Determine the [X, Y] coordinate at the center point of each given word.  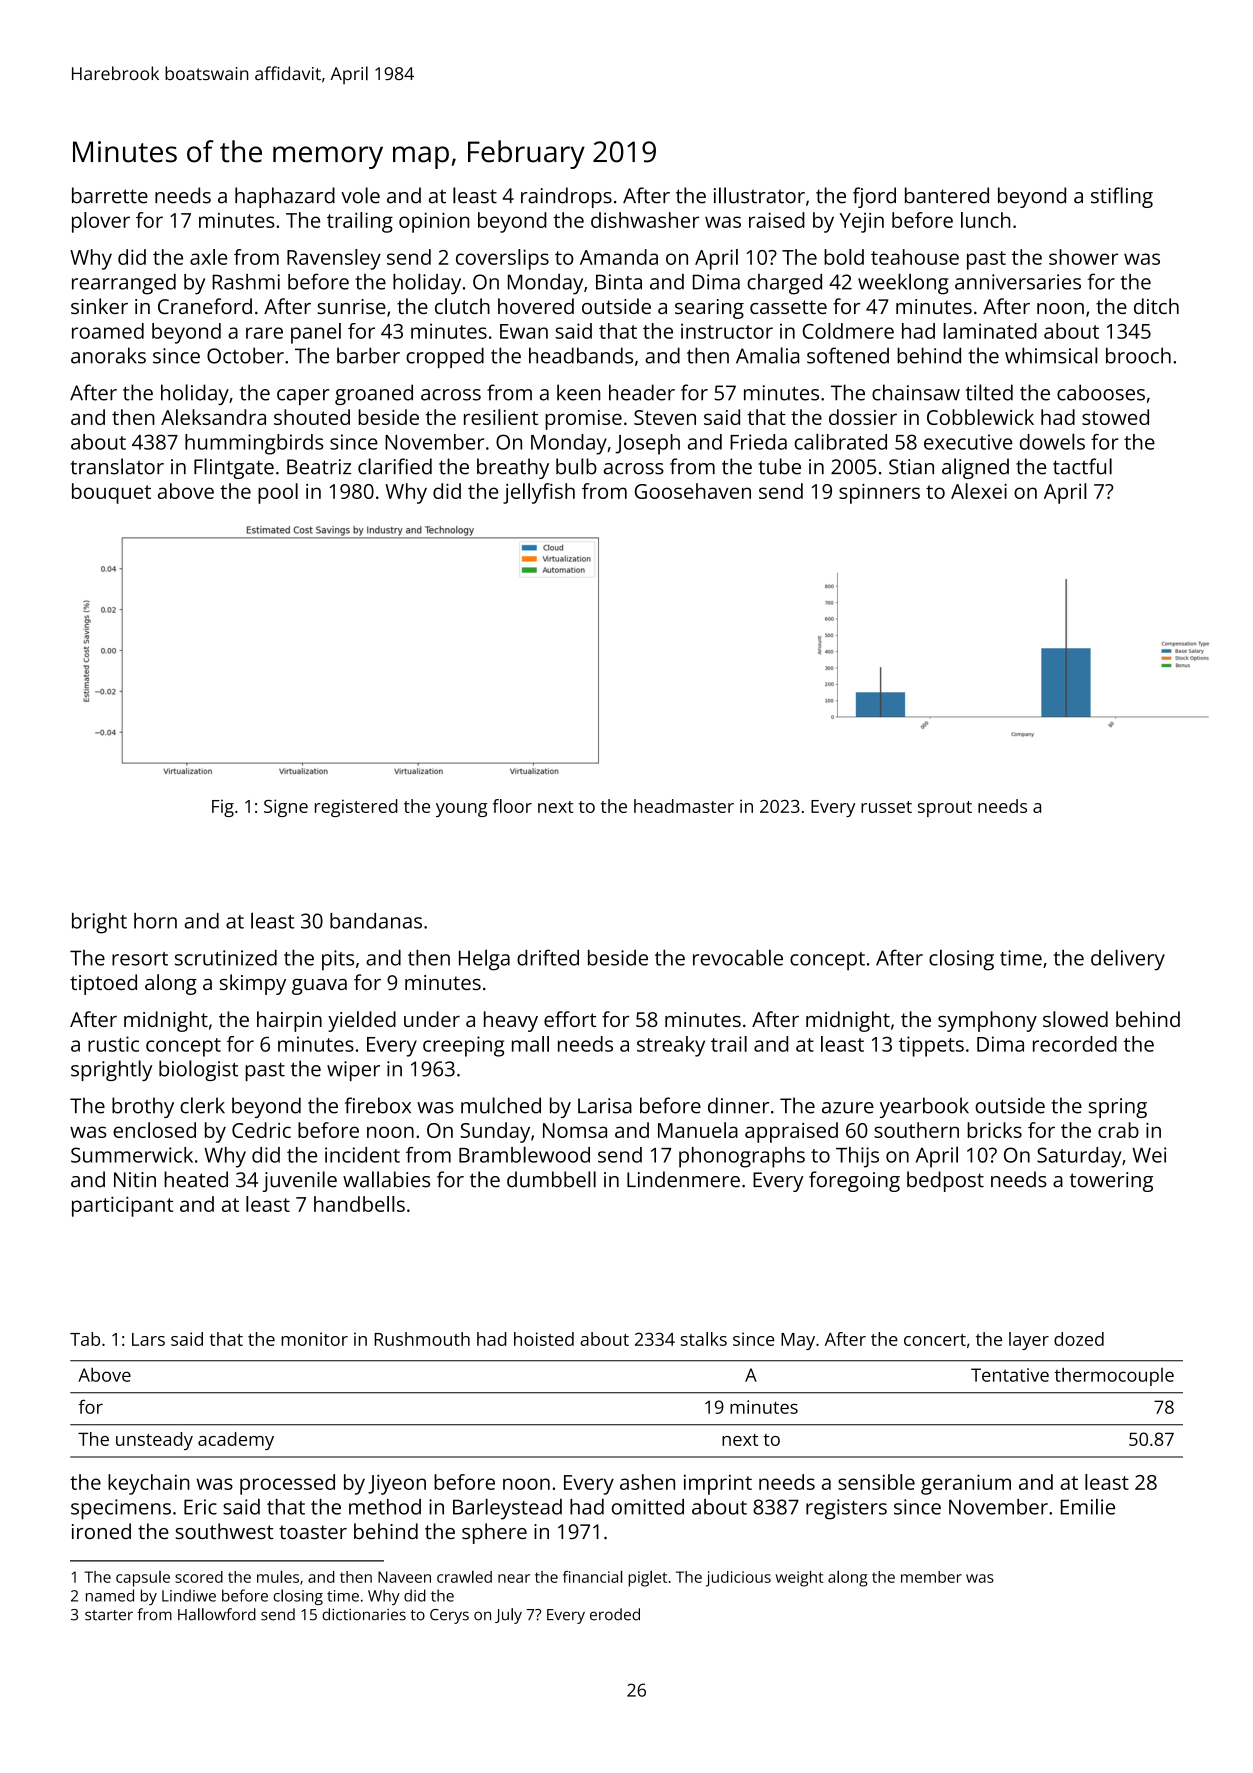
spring [1118, 1108]
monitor [314, 1339]
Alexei [979, 491]
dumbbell [551, 1179]
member [931, 1577]
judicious [738, 1579]
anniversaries [1018, 282]
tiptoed [103, 984]
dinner [738, 1105]
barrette [110, 195]
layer [1029, 1341]
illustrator [759, 195]
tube [780, 466]
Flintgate [234, 468]
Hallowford [217, 1614]
